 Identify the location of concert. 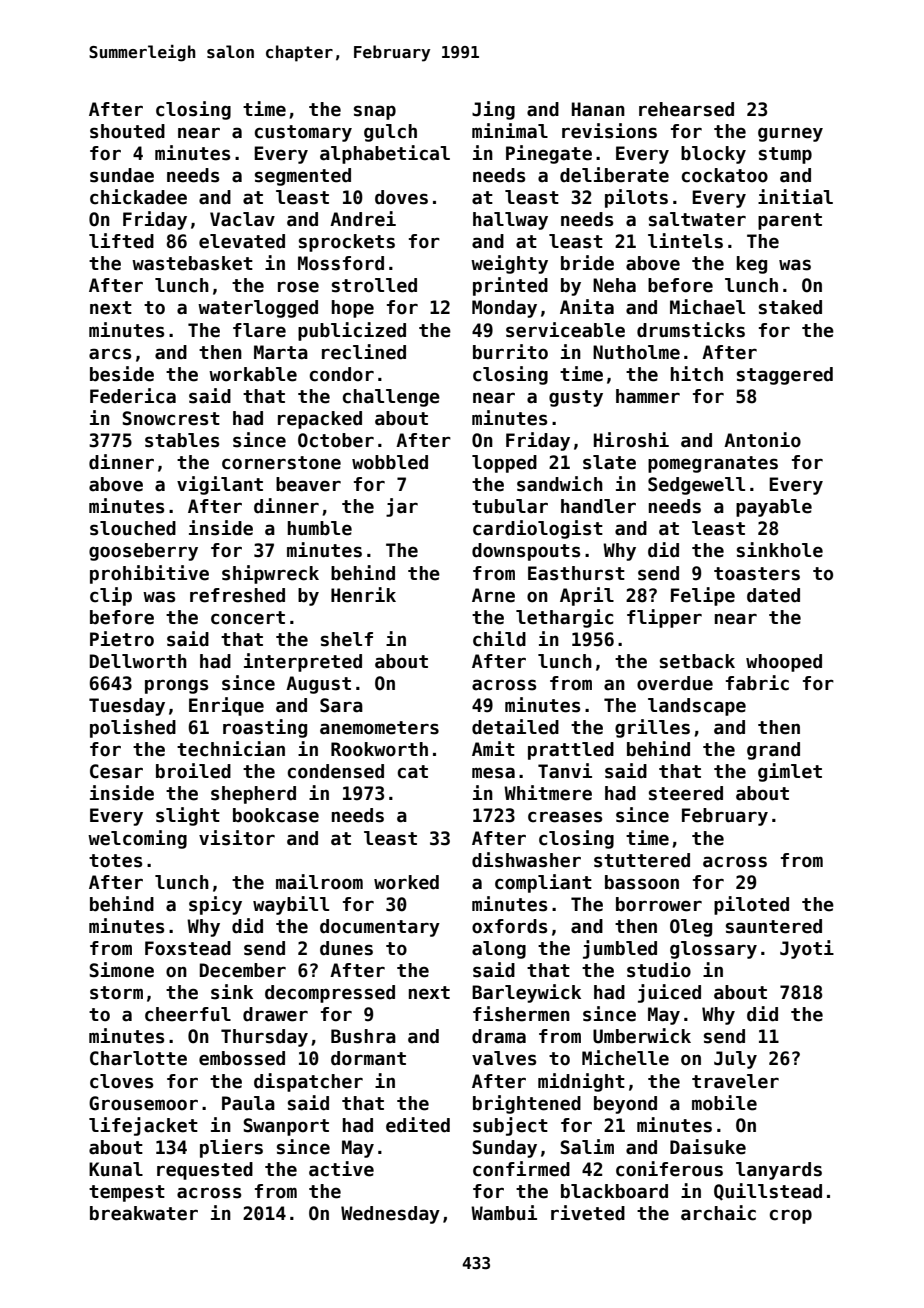
(248, 618).
